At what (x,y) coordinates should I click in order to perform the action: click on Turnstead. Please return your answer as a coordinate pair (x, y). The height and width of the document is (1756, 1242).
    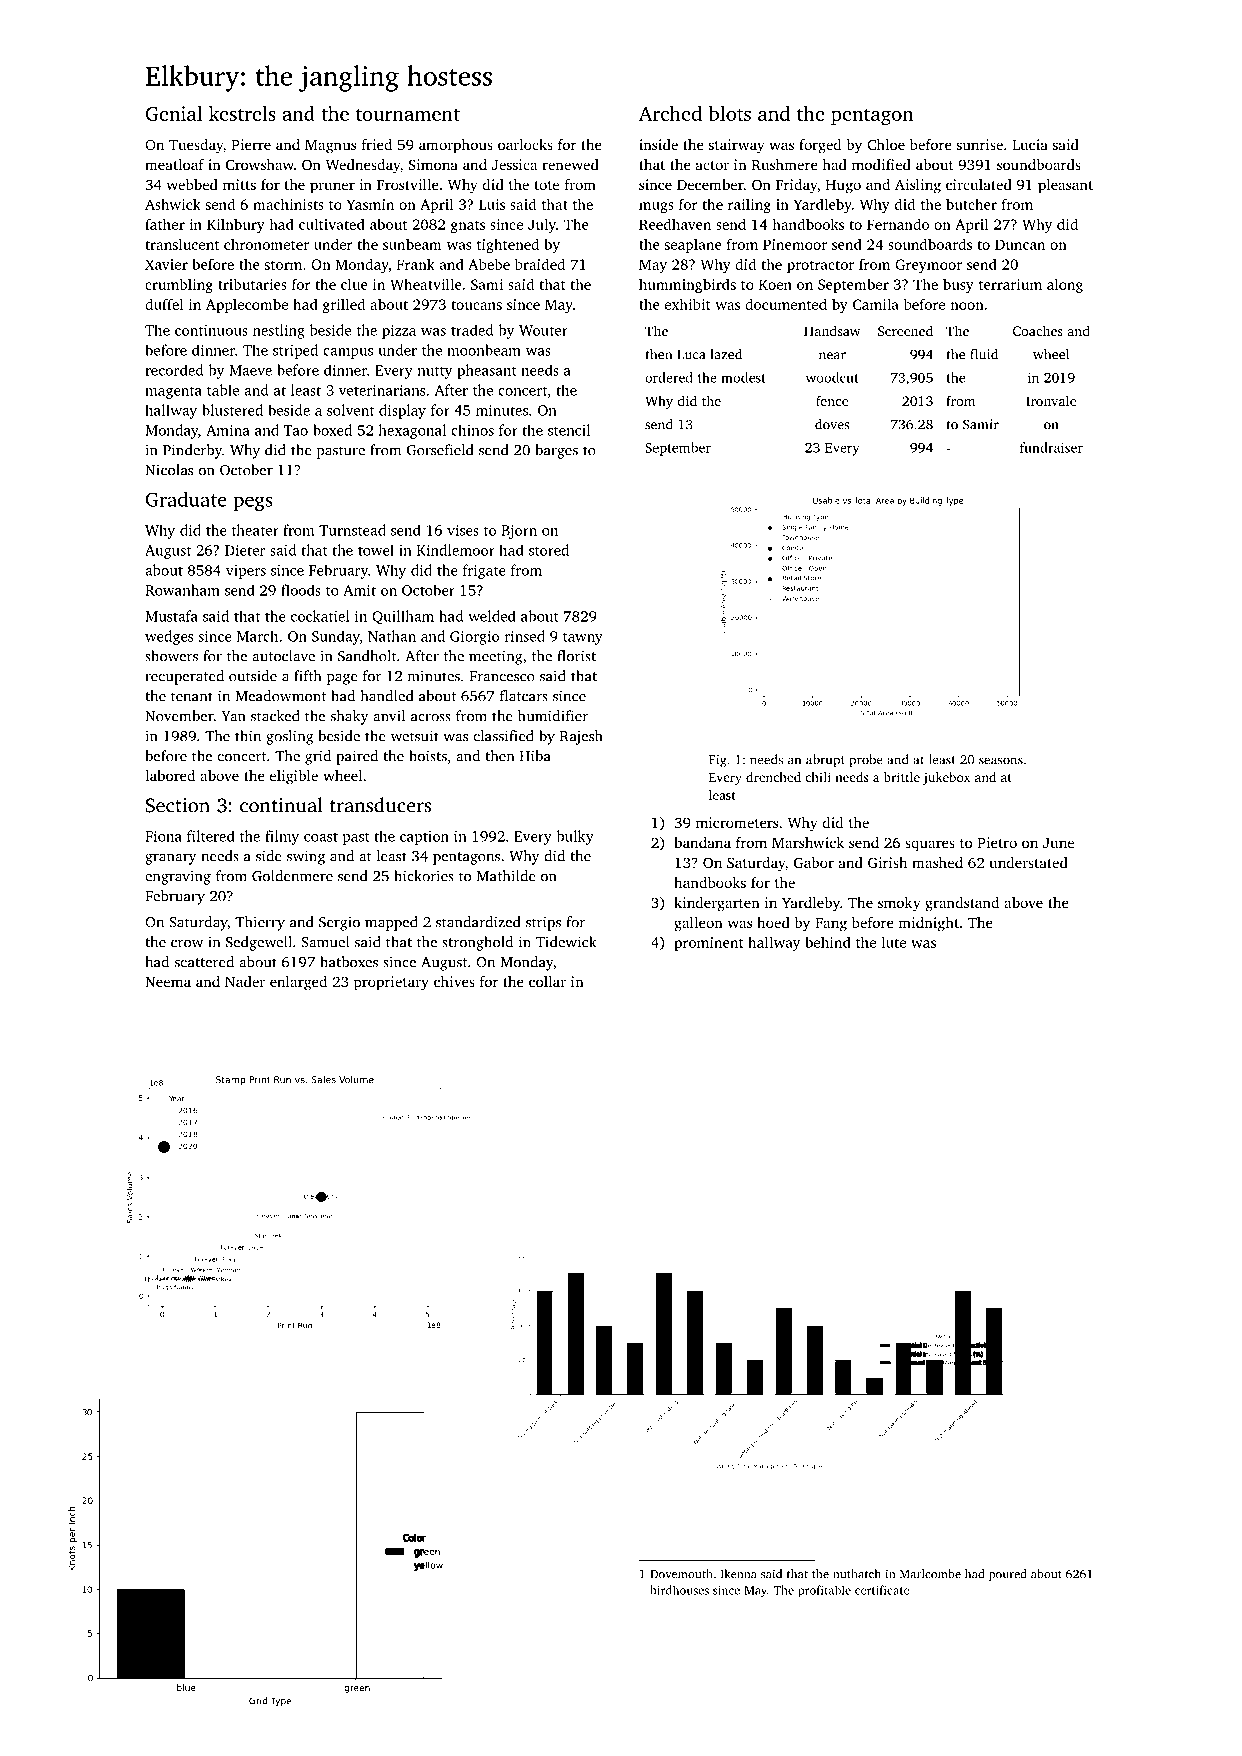
    Looking at the image, I should click on (352, 530).
